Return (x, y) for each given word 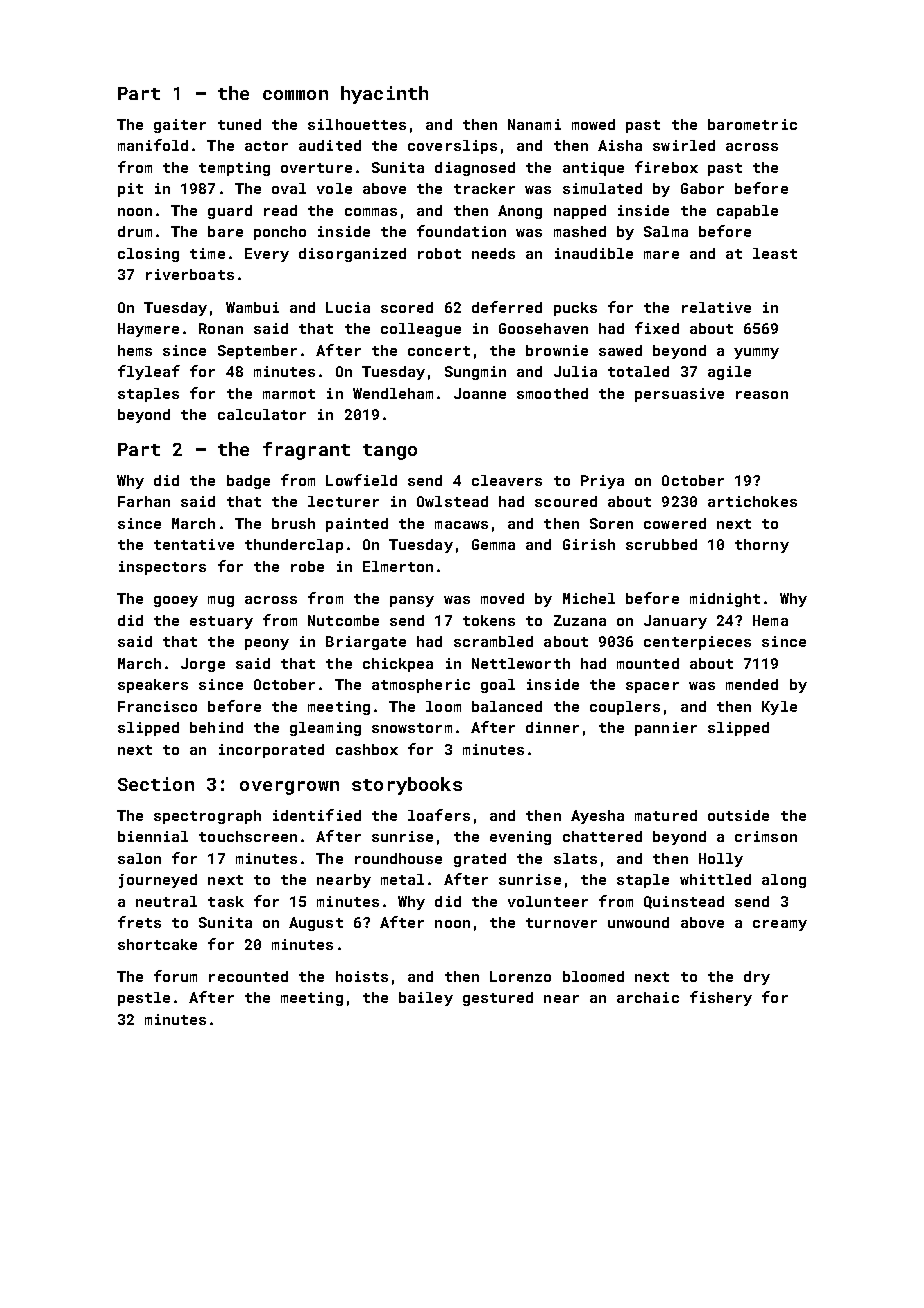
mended (752, 684)
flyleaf (149, 372)
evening (520, 838)
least (775, 253)
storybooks (407, 786)
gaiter (180, 126)
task (226, 901)
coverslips (452, 147)
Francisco (157, 706)
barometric (752, 124)
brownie (557, 350)
